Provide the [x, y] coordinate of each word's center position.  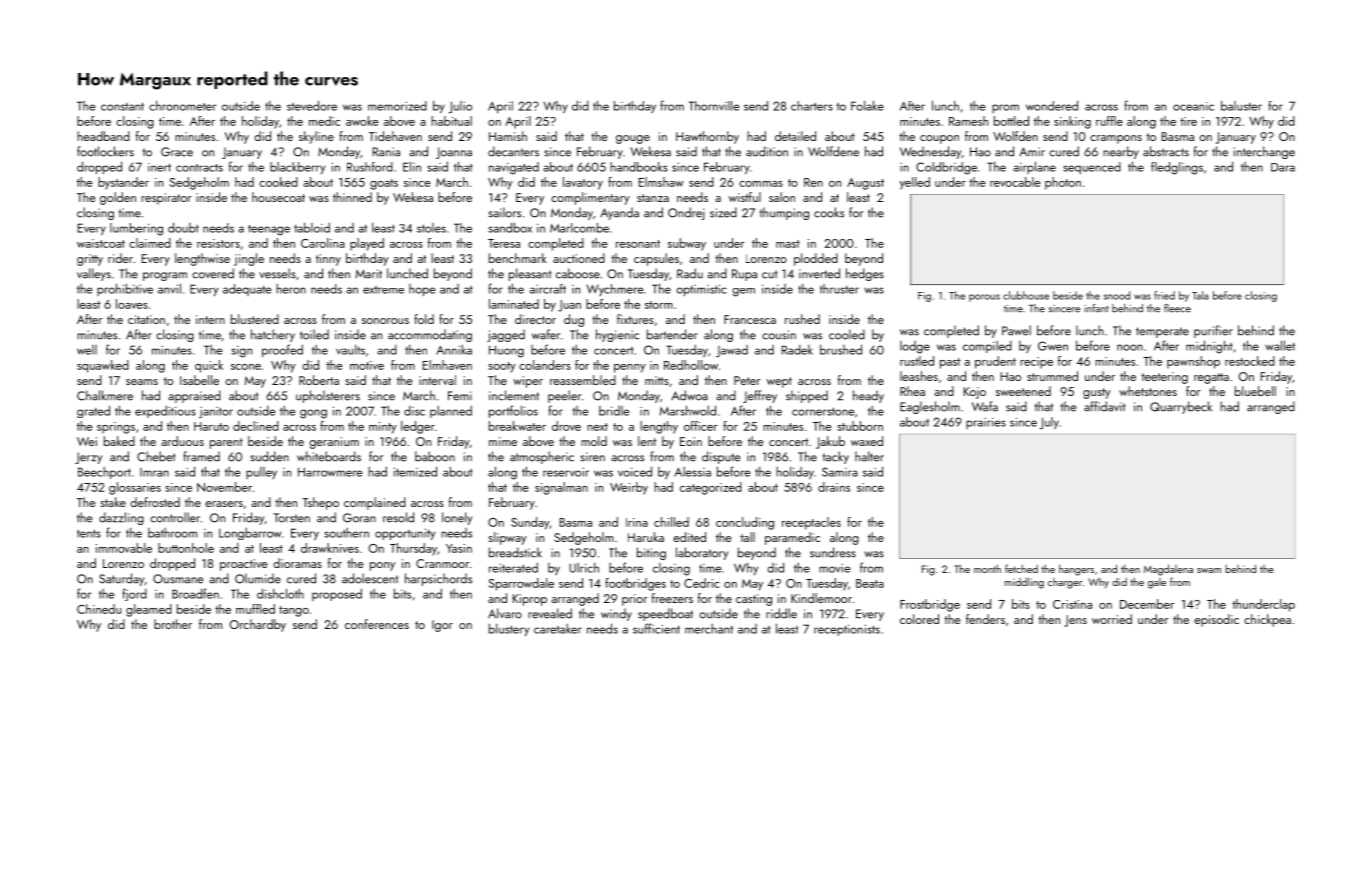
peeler [564, 396]
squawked [103, 366]
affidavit [1105, 406]
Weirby [629, 488]
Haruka [646, 537]
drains [834, 487]
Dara [1283, 167]
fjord [134, 594]
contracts [199, 168]
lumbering [136, 229]
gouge [633, 139]
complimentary [590, 198]
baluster [1241, 105]
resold [398, 517]
